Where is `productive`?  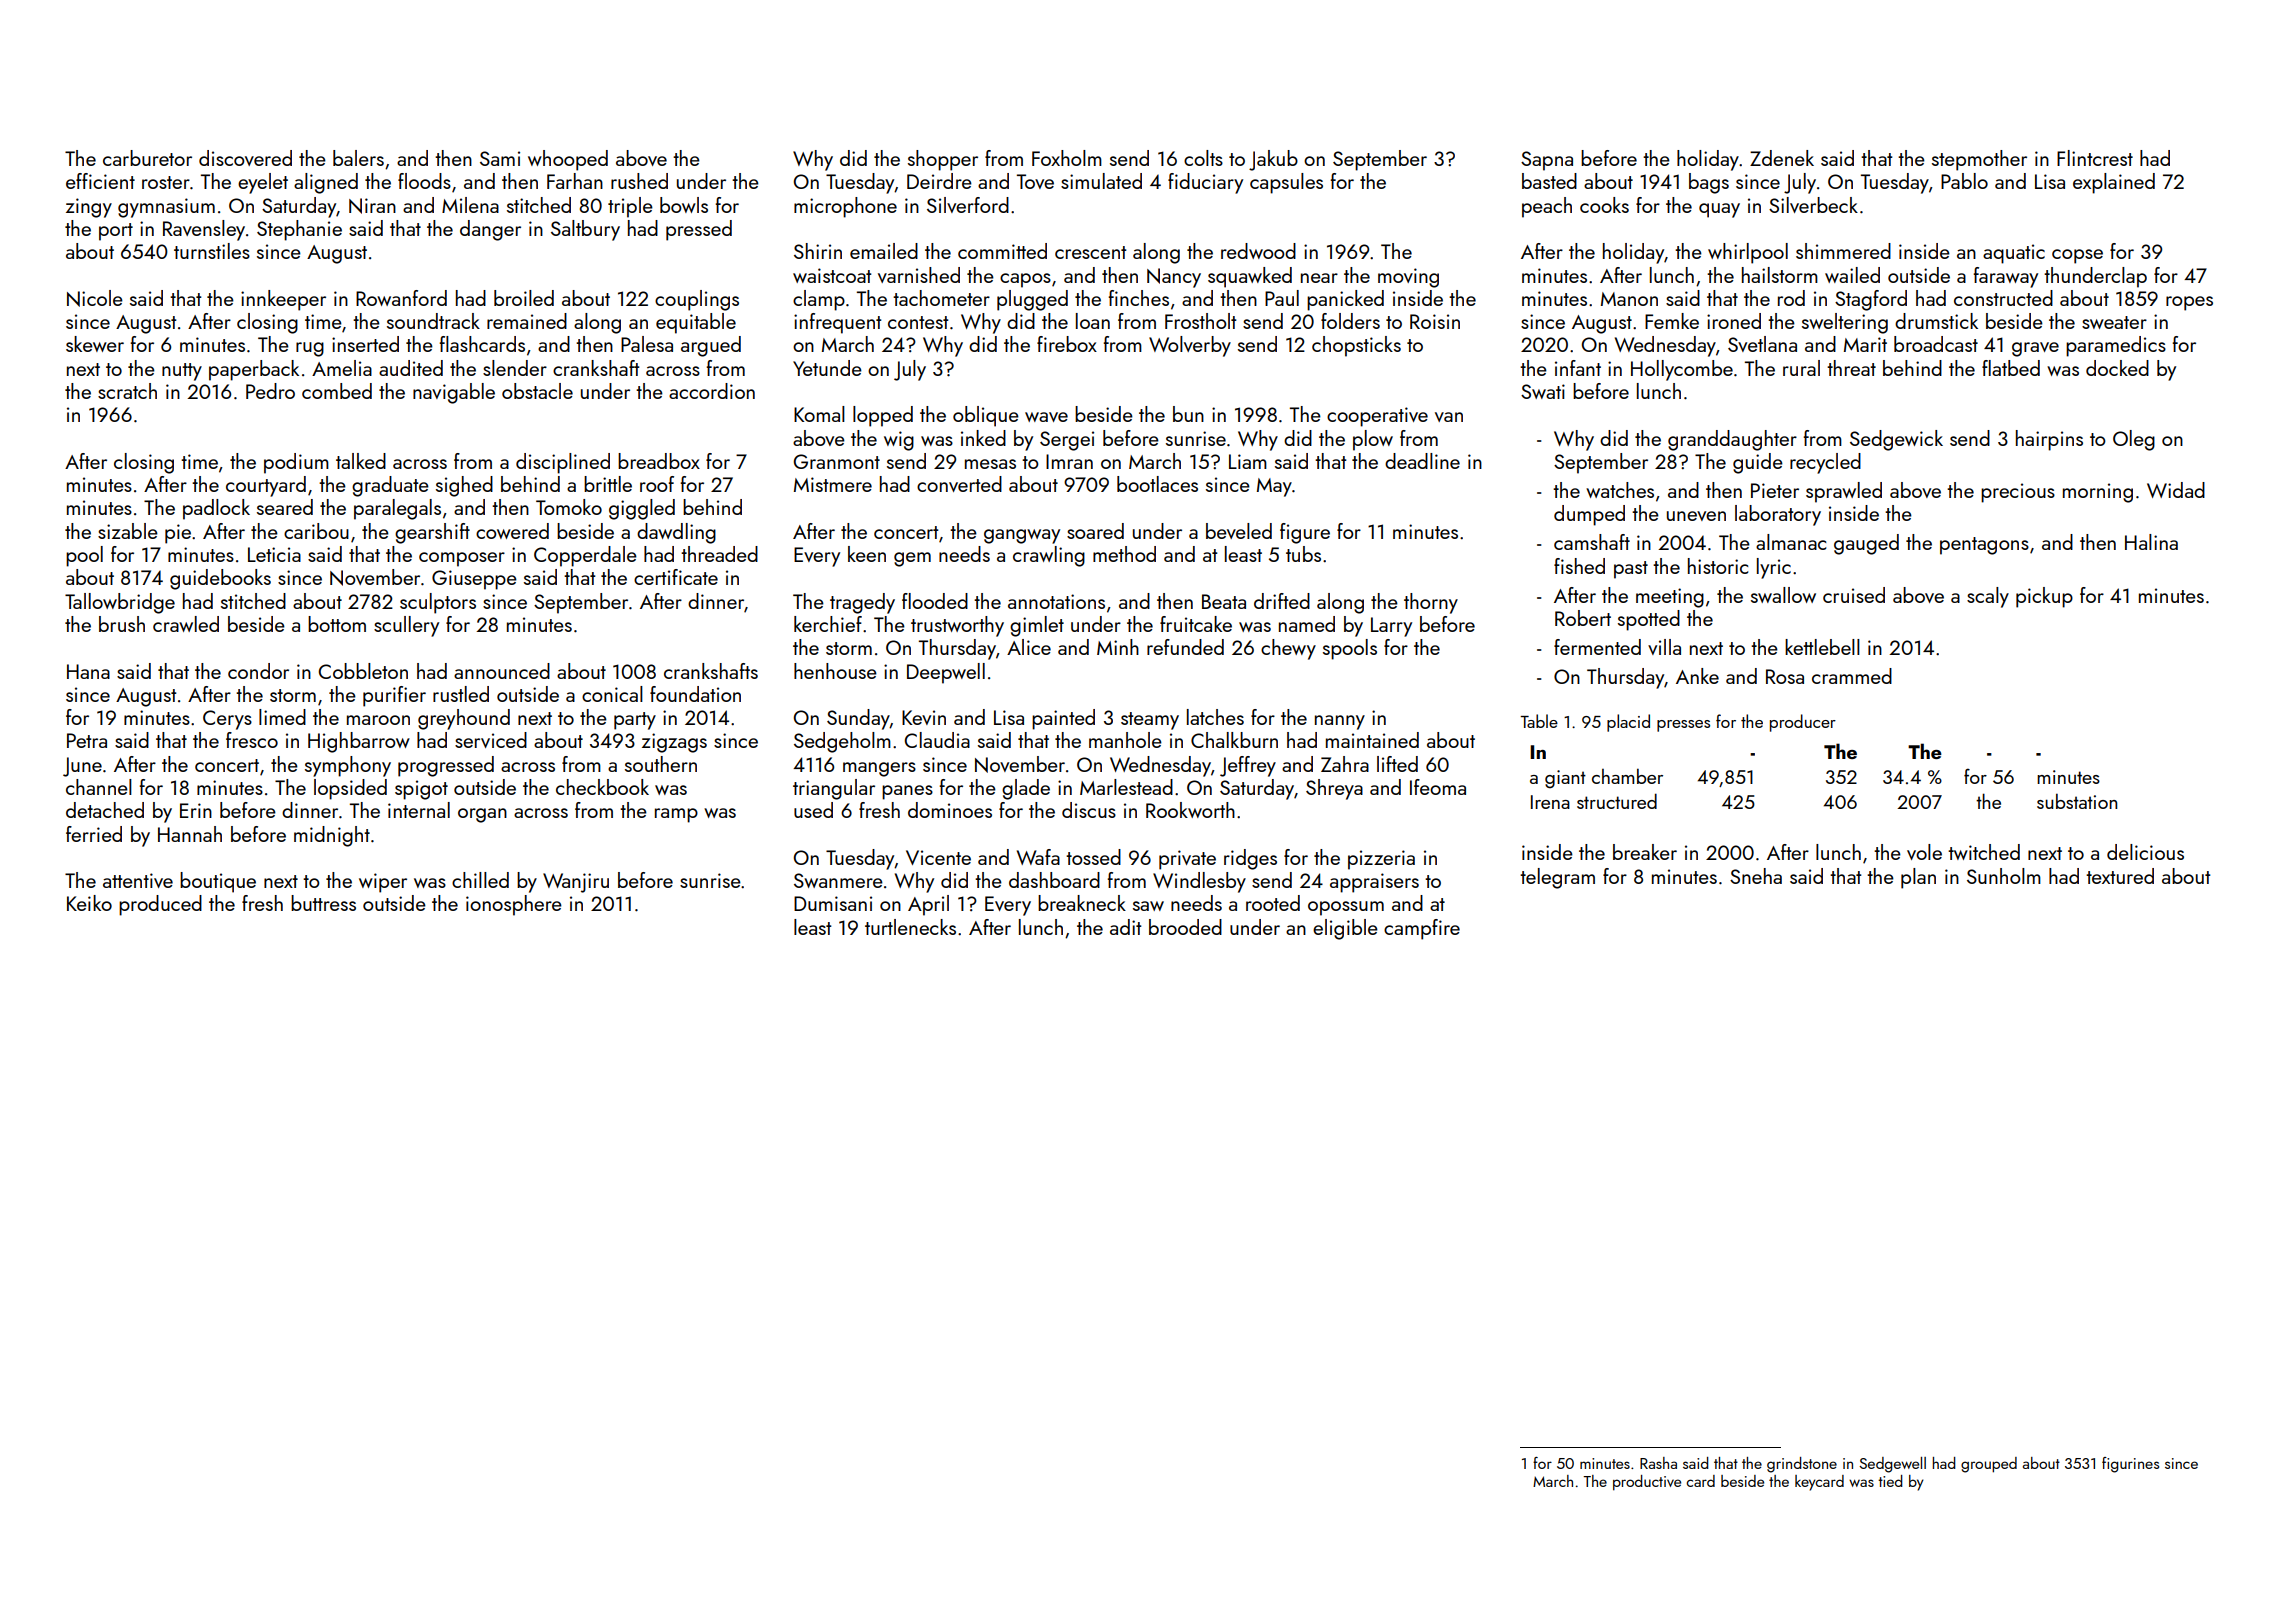 productive is located at coordinates (1647, 1483).
